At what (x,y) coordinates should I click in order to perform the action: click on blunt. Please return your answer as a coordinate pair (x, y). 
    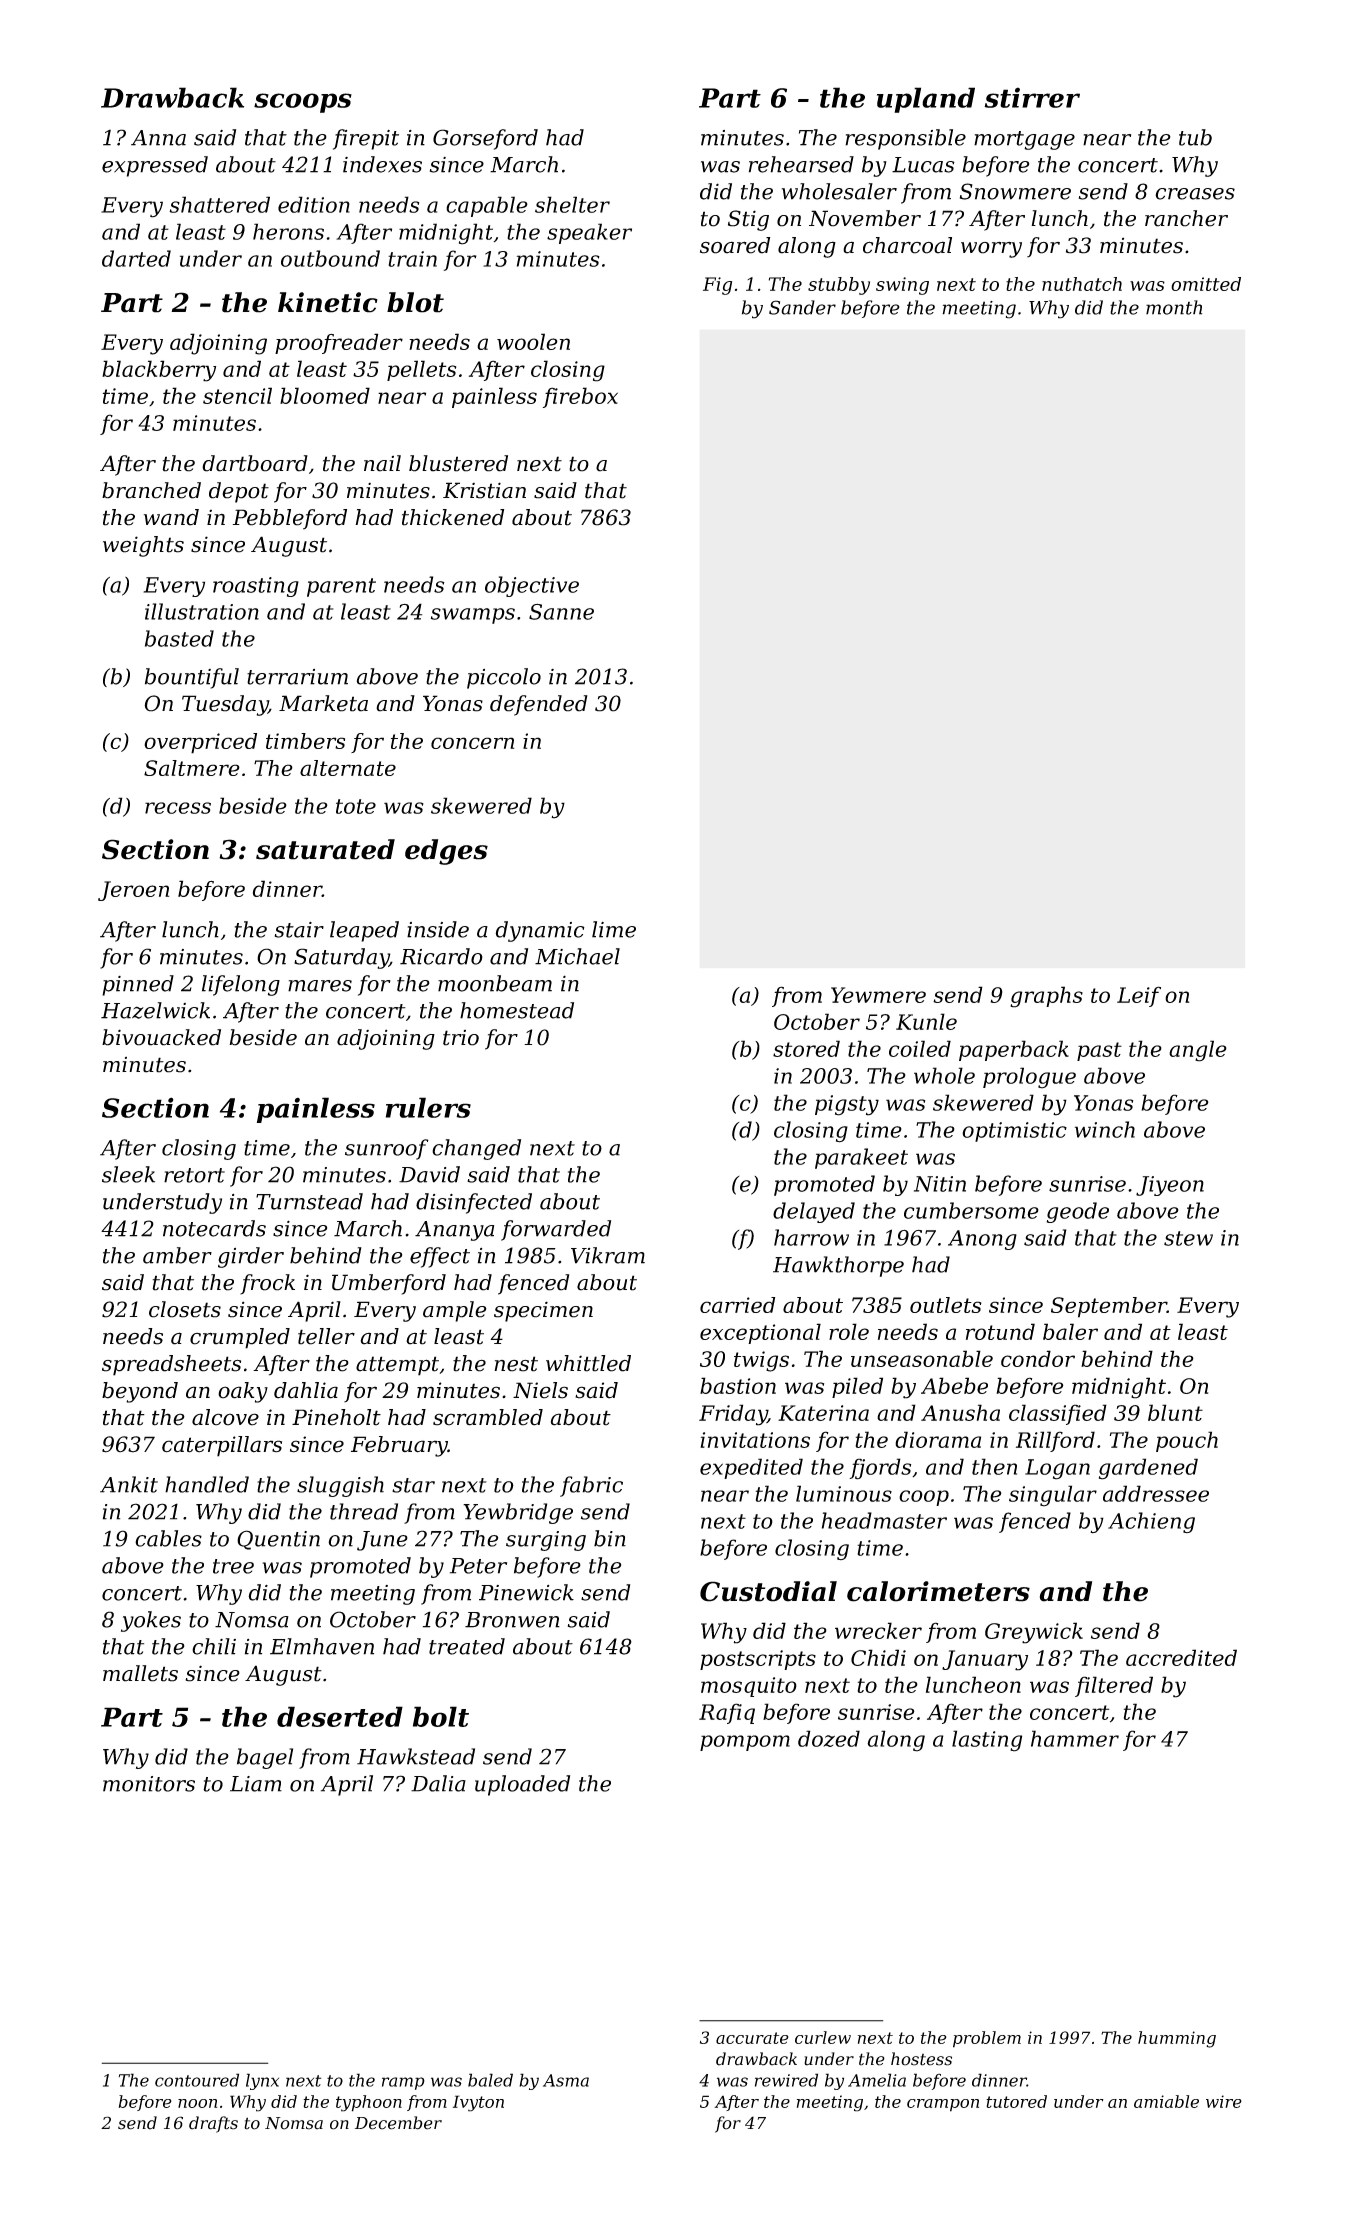
    Looking at the image, I should click on (1175, 1412).
